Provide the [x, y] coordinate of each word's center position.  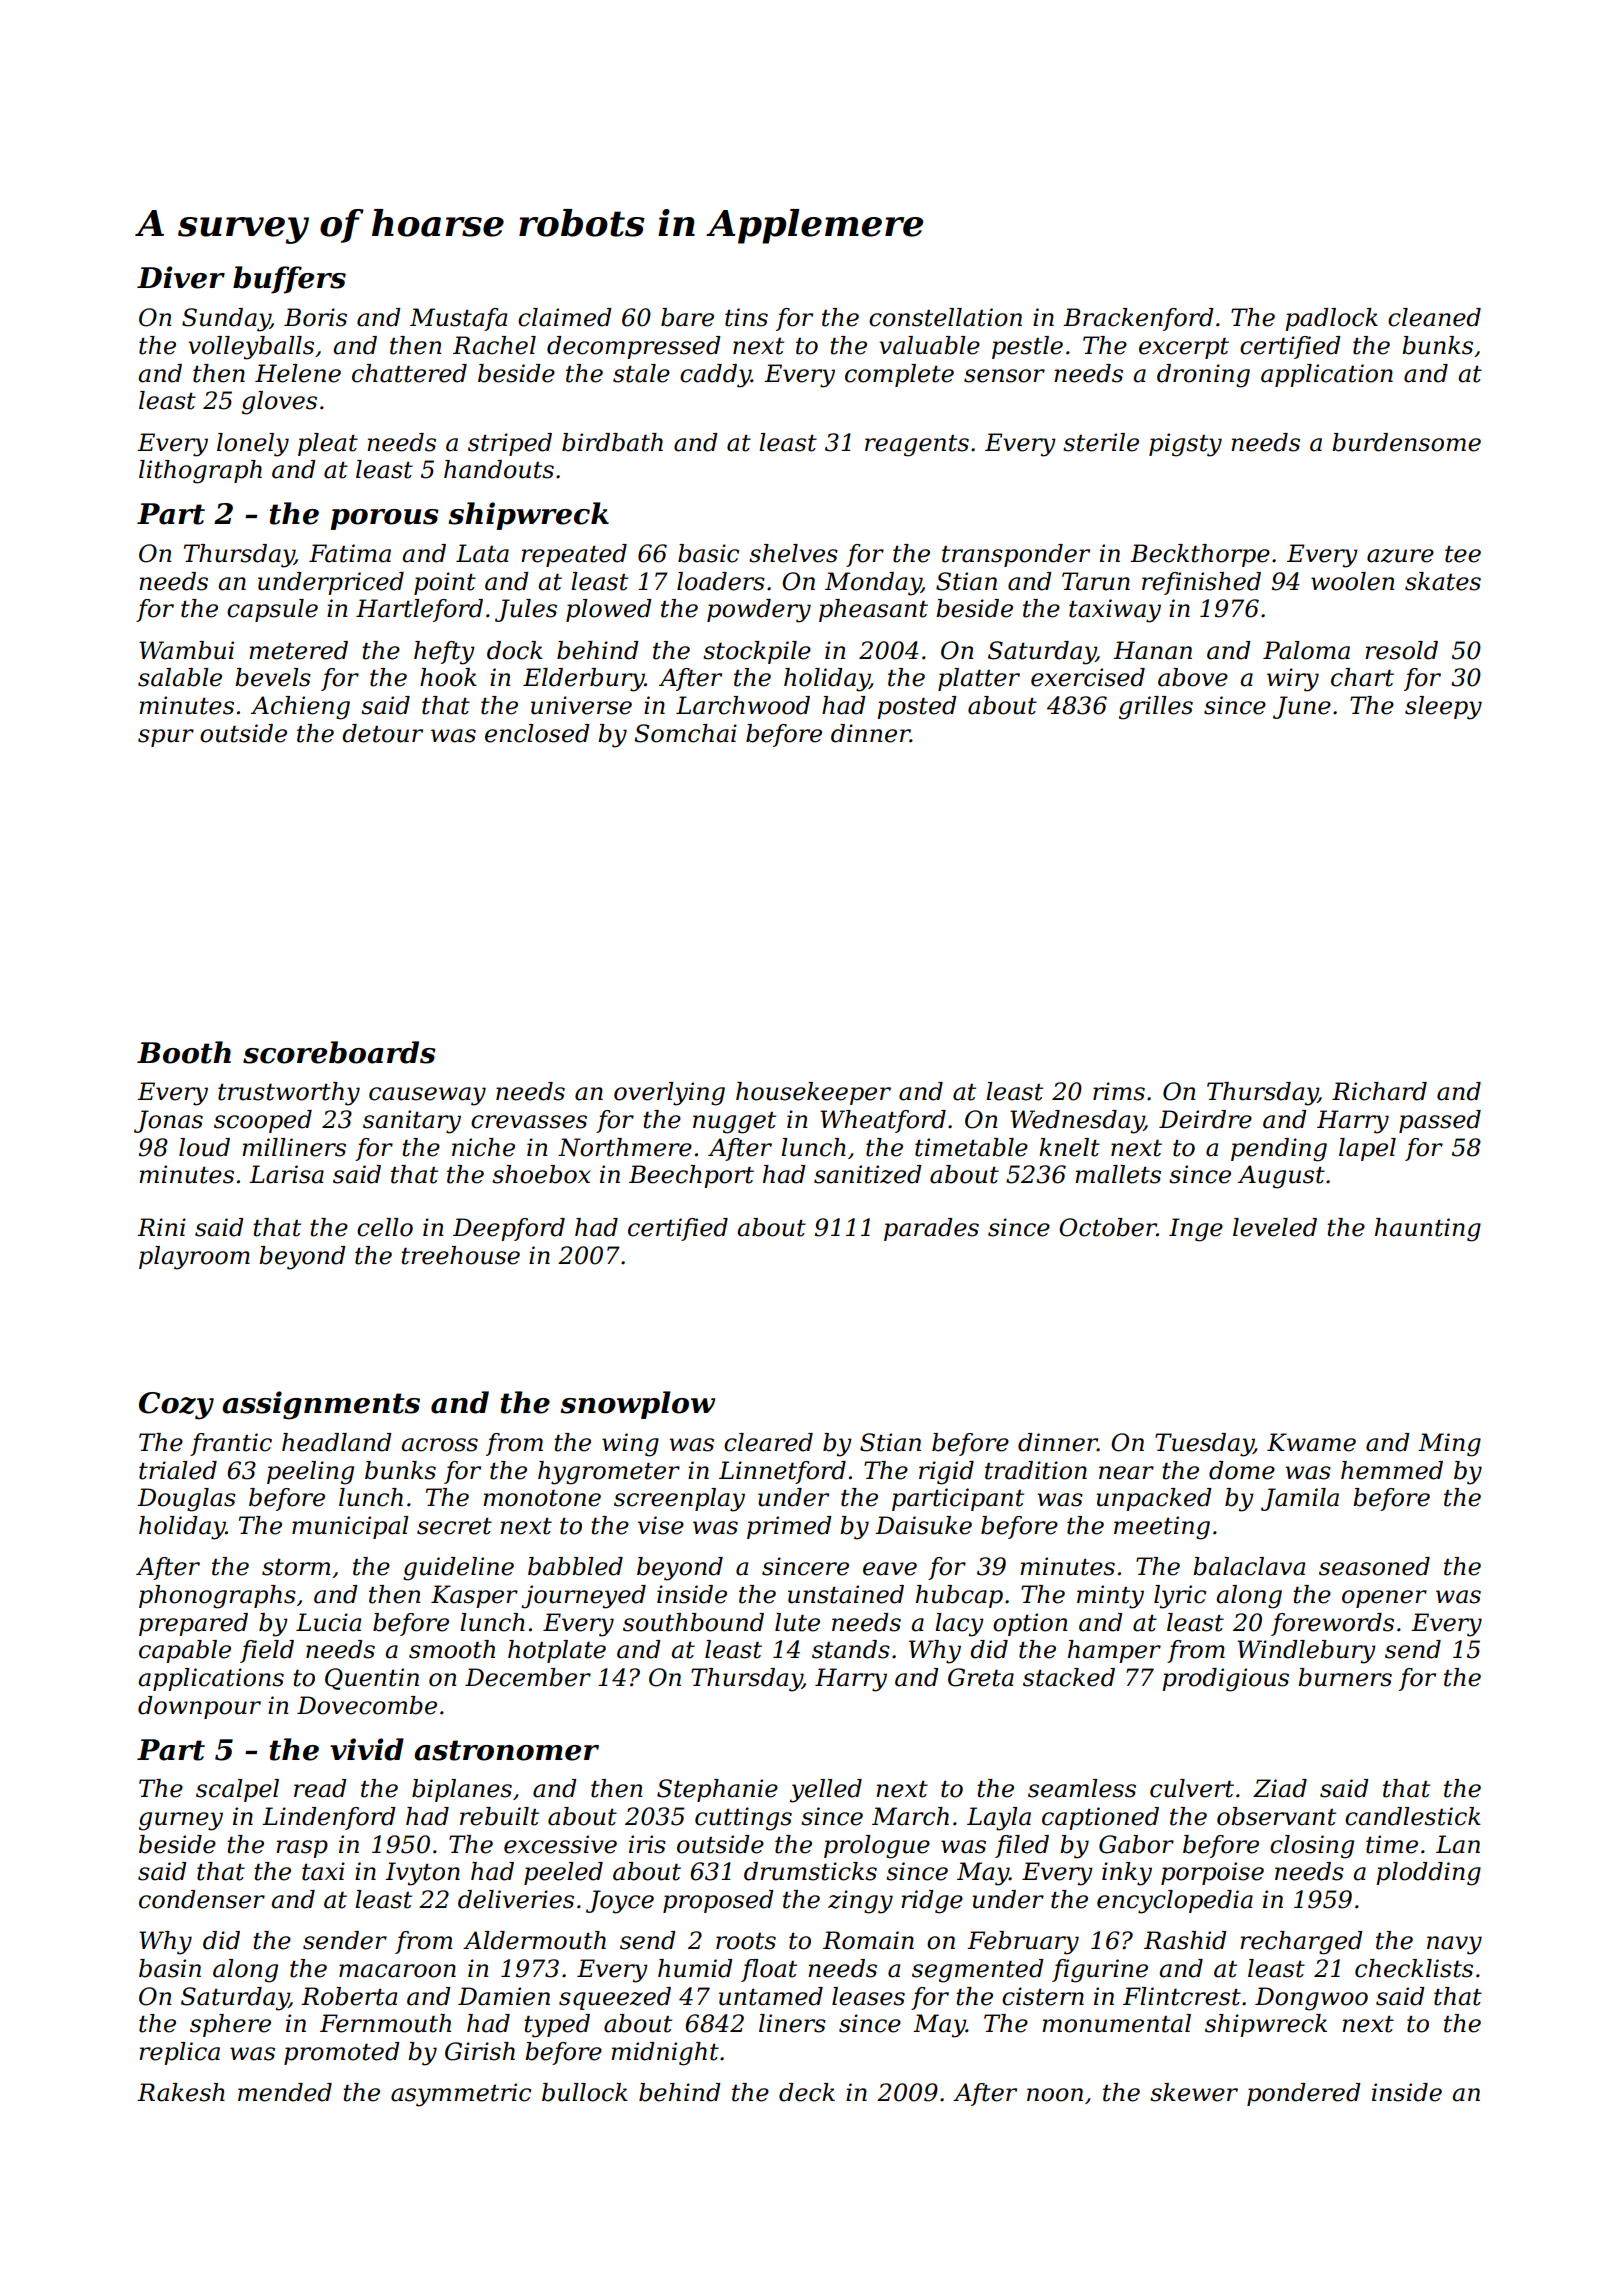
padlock [1331, 319]
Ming [1449, 1445]
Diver [181, 277]
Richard [1379, 1091]
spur [166, 738]
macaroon [397, 1971]
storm [296, 1567]
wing [630, 1445]
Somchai [685, 733]
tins [746, 317]
